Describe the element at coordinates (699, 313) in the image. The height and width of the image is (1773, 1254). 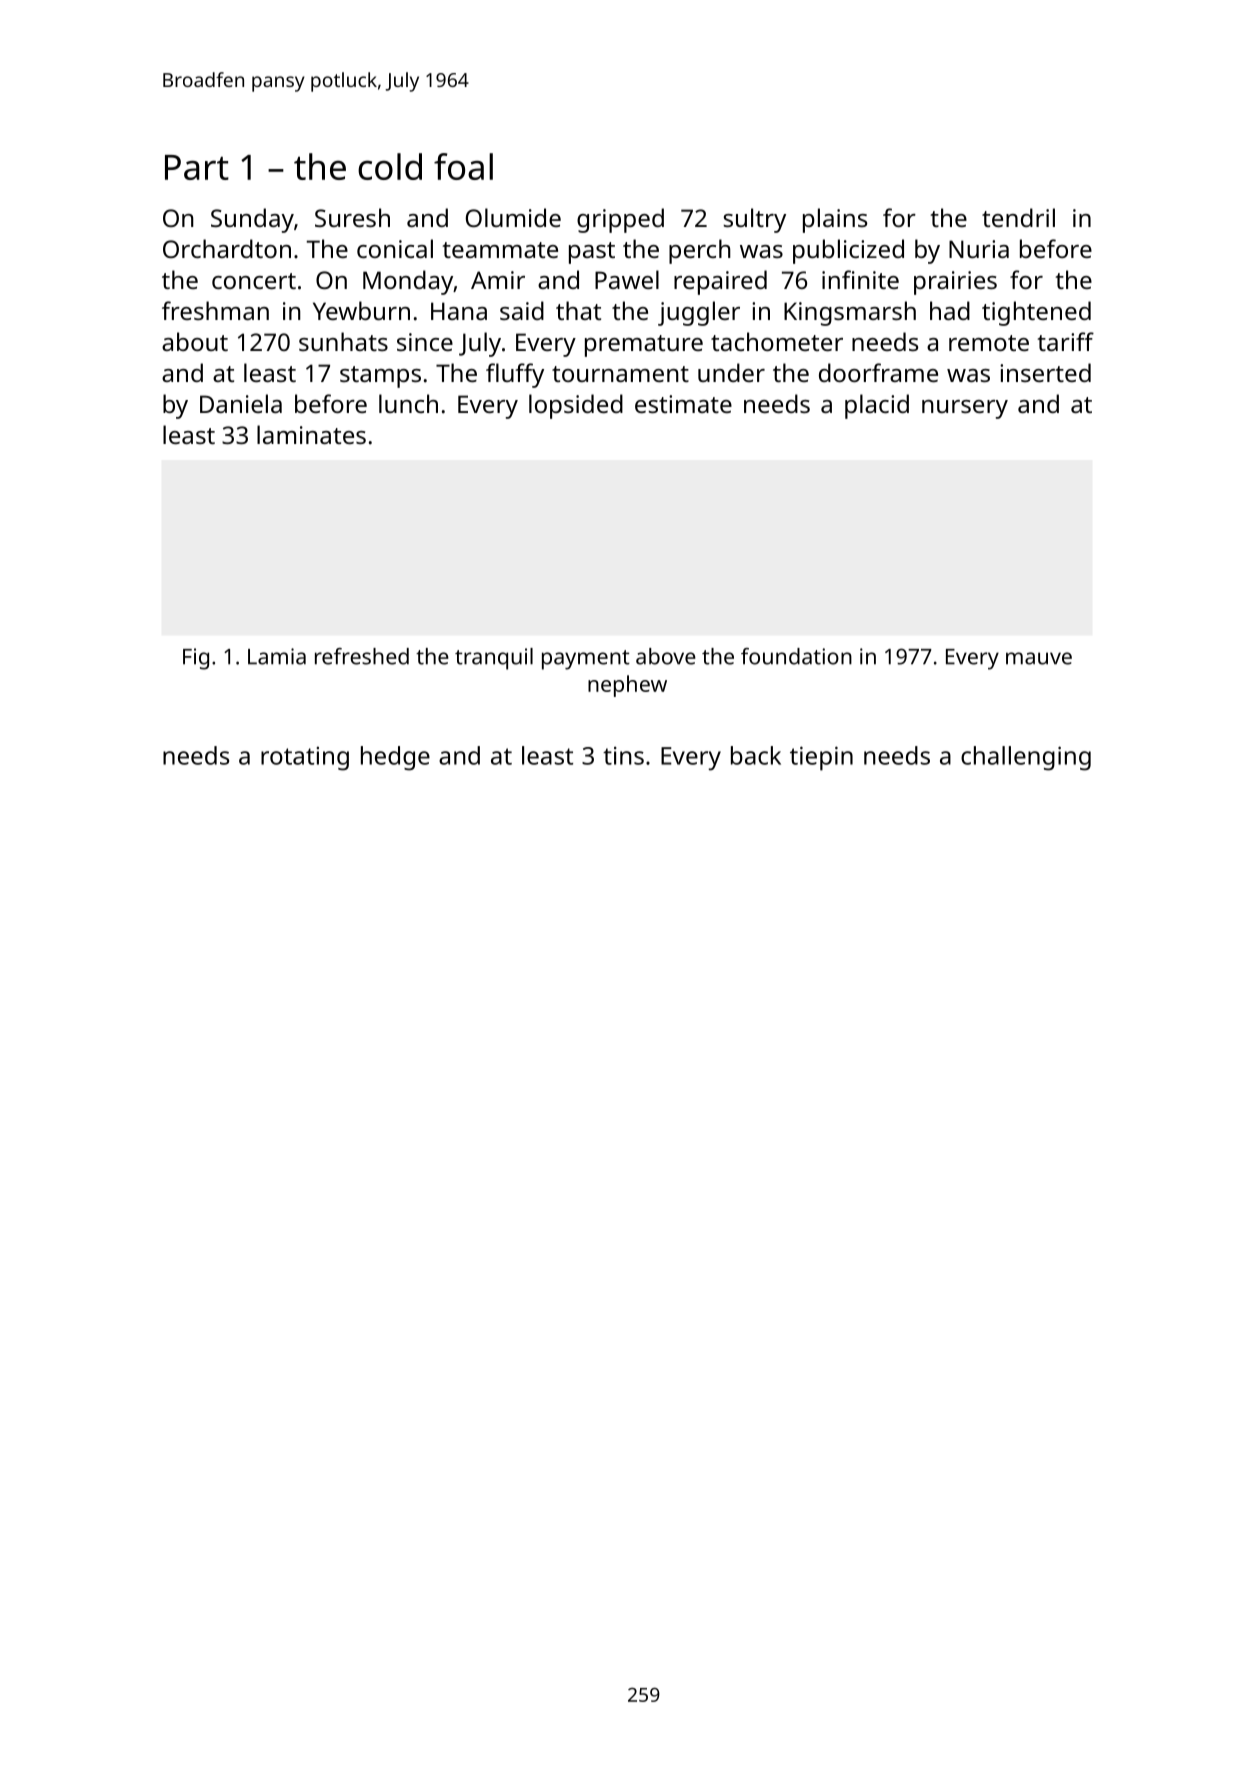
I see `juggler` at that location.
